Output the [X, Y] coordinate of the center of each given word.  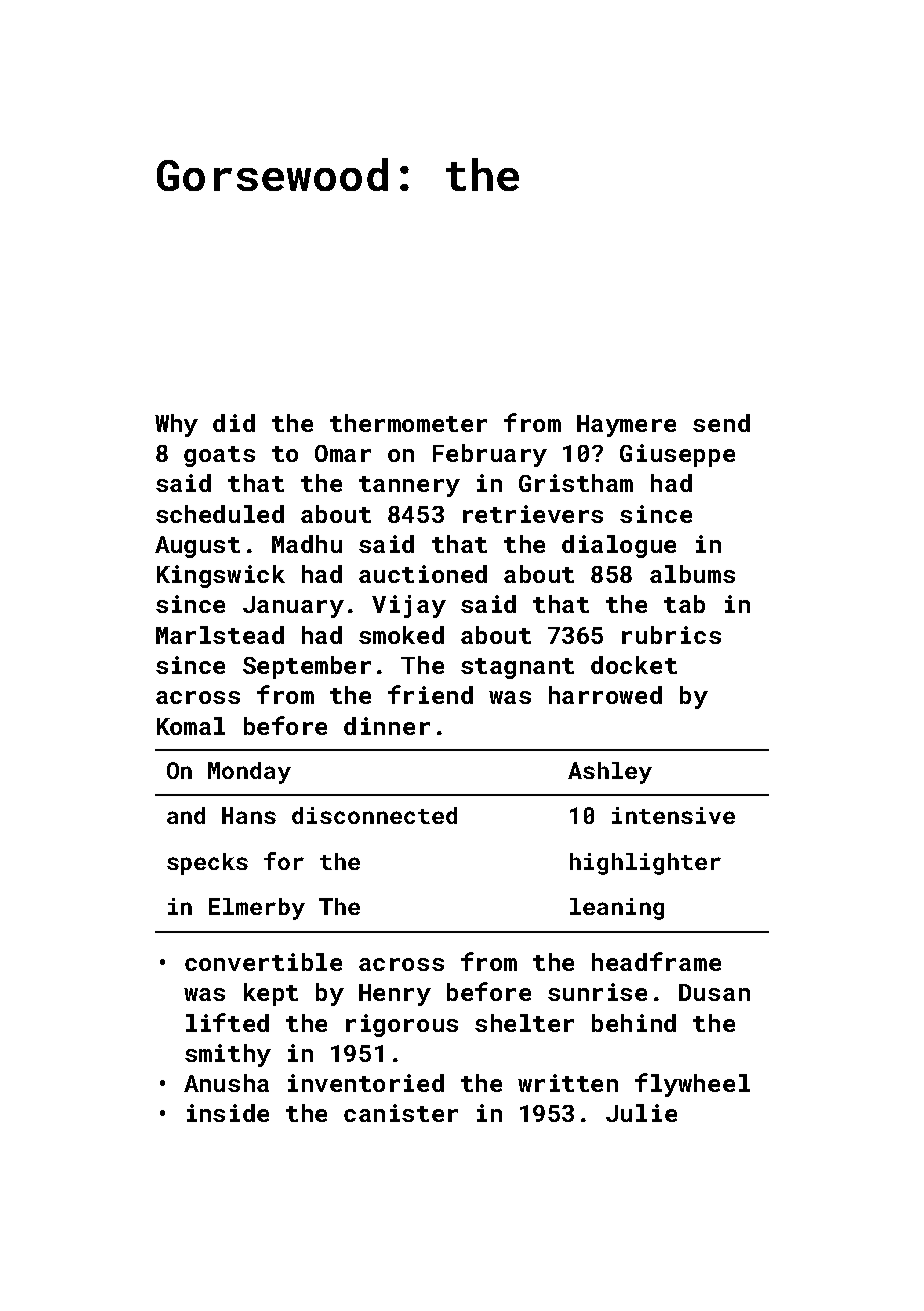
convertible [263, 962]
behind [634, 1023]
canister [401, 1113]
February [490, 455]
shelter [524, 1023]
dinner [387, 726]
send [721, 423]
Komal [191, 726]
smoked [401, 635]
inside [228, 1113]
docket [634, 665]
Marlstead [220, 635]
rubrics [671, 635]
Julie [641, 1113]
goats [219, 456]
